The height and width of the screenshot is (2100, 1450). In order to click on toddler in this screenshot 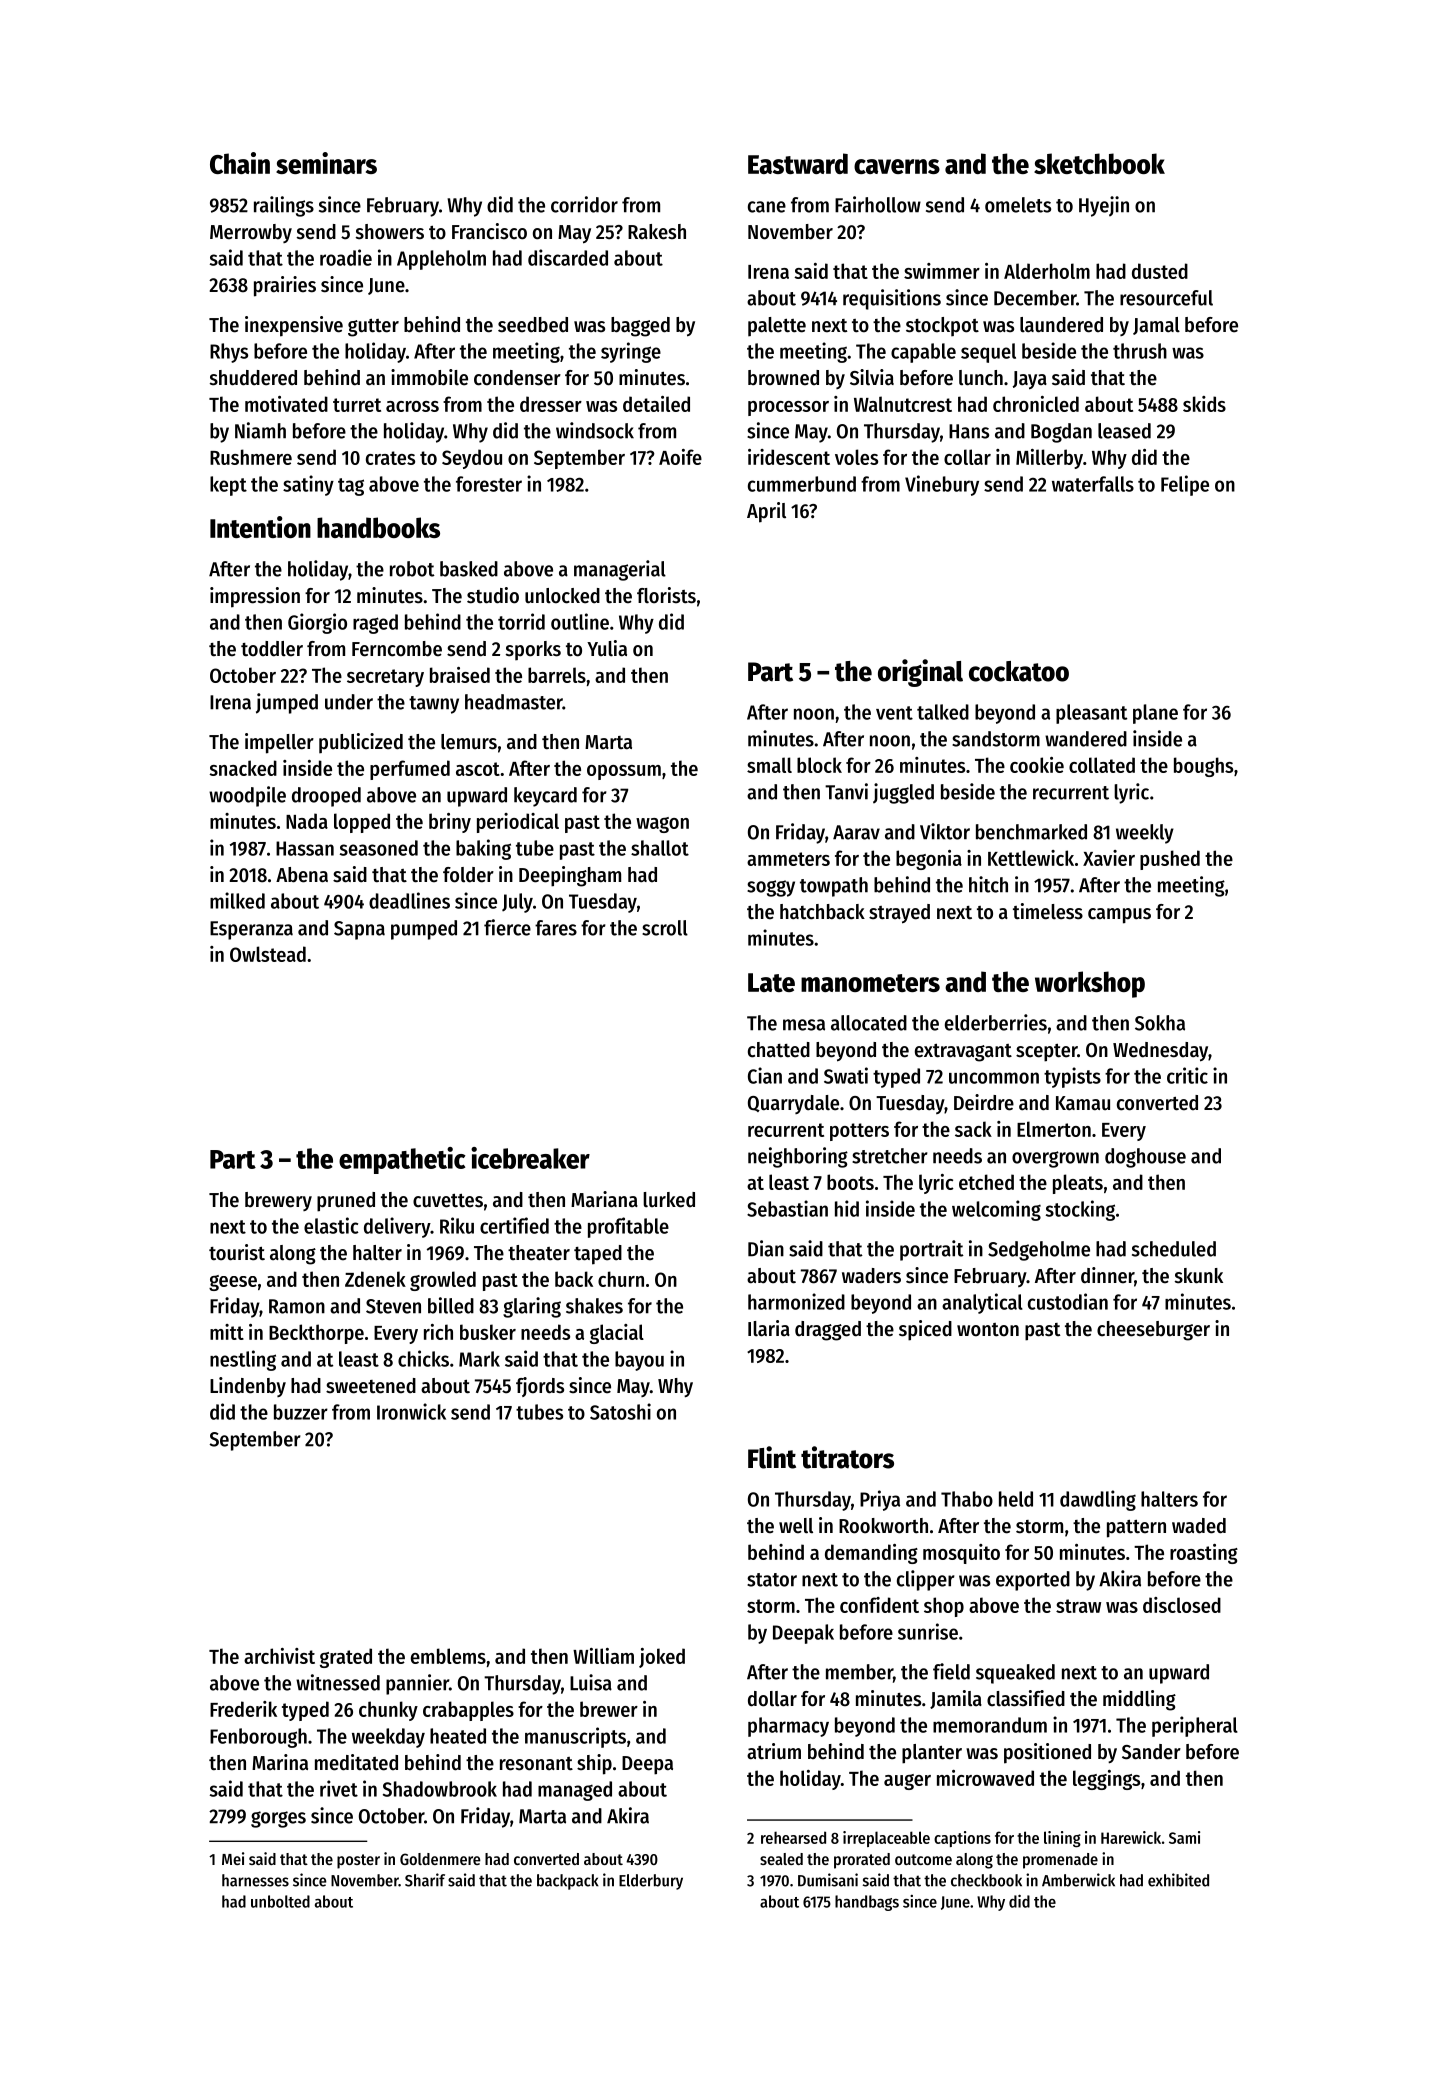, I will do `click(272, 649)`.
